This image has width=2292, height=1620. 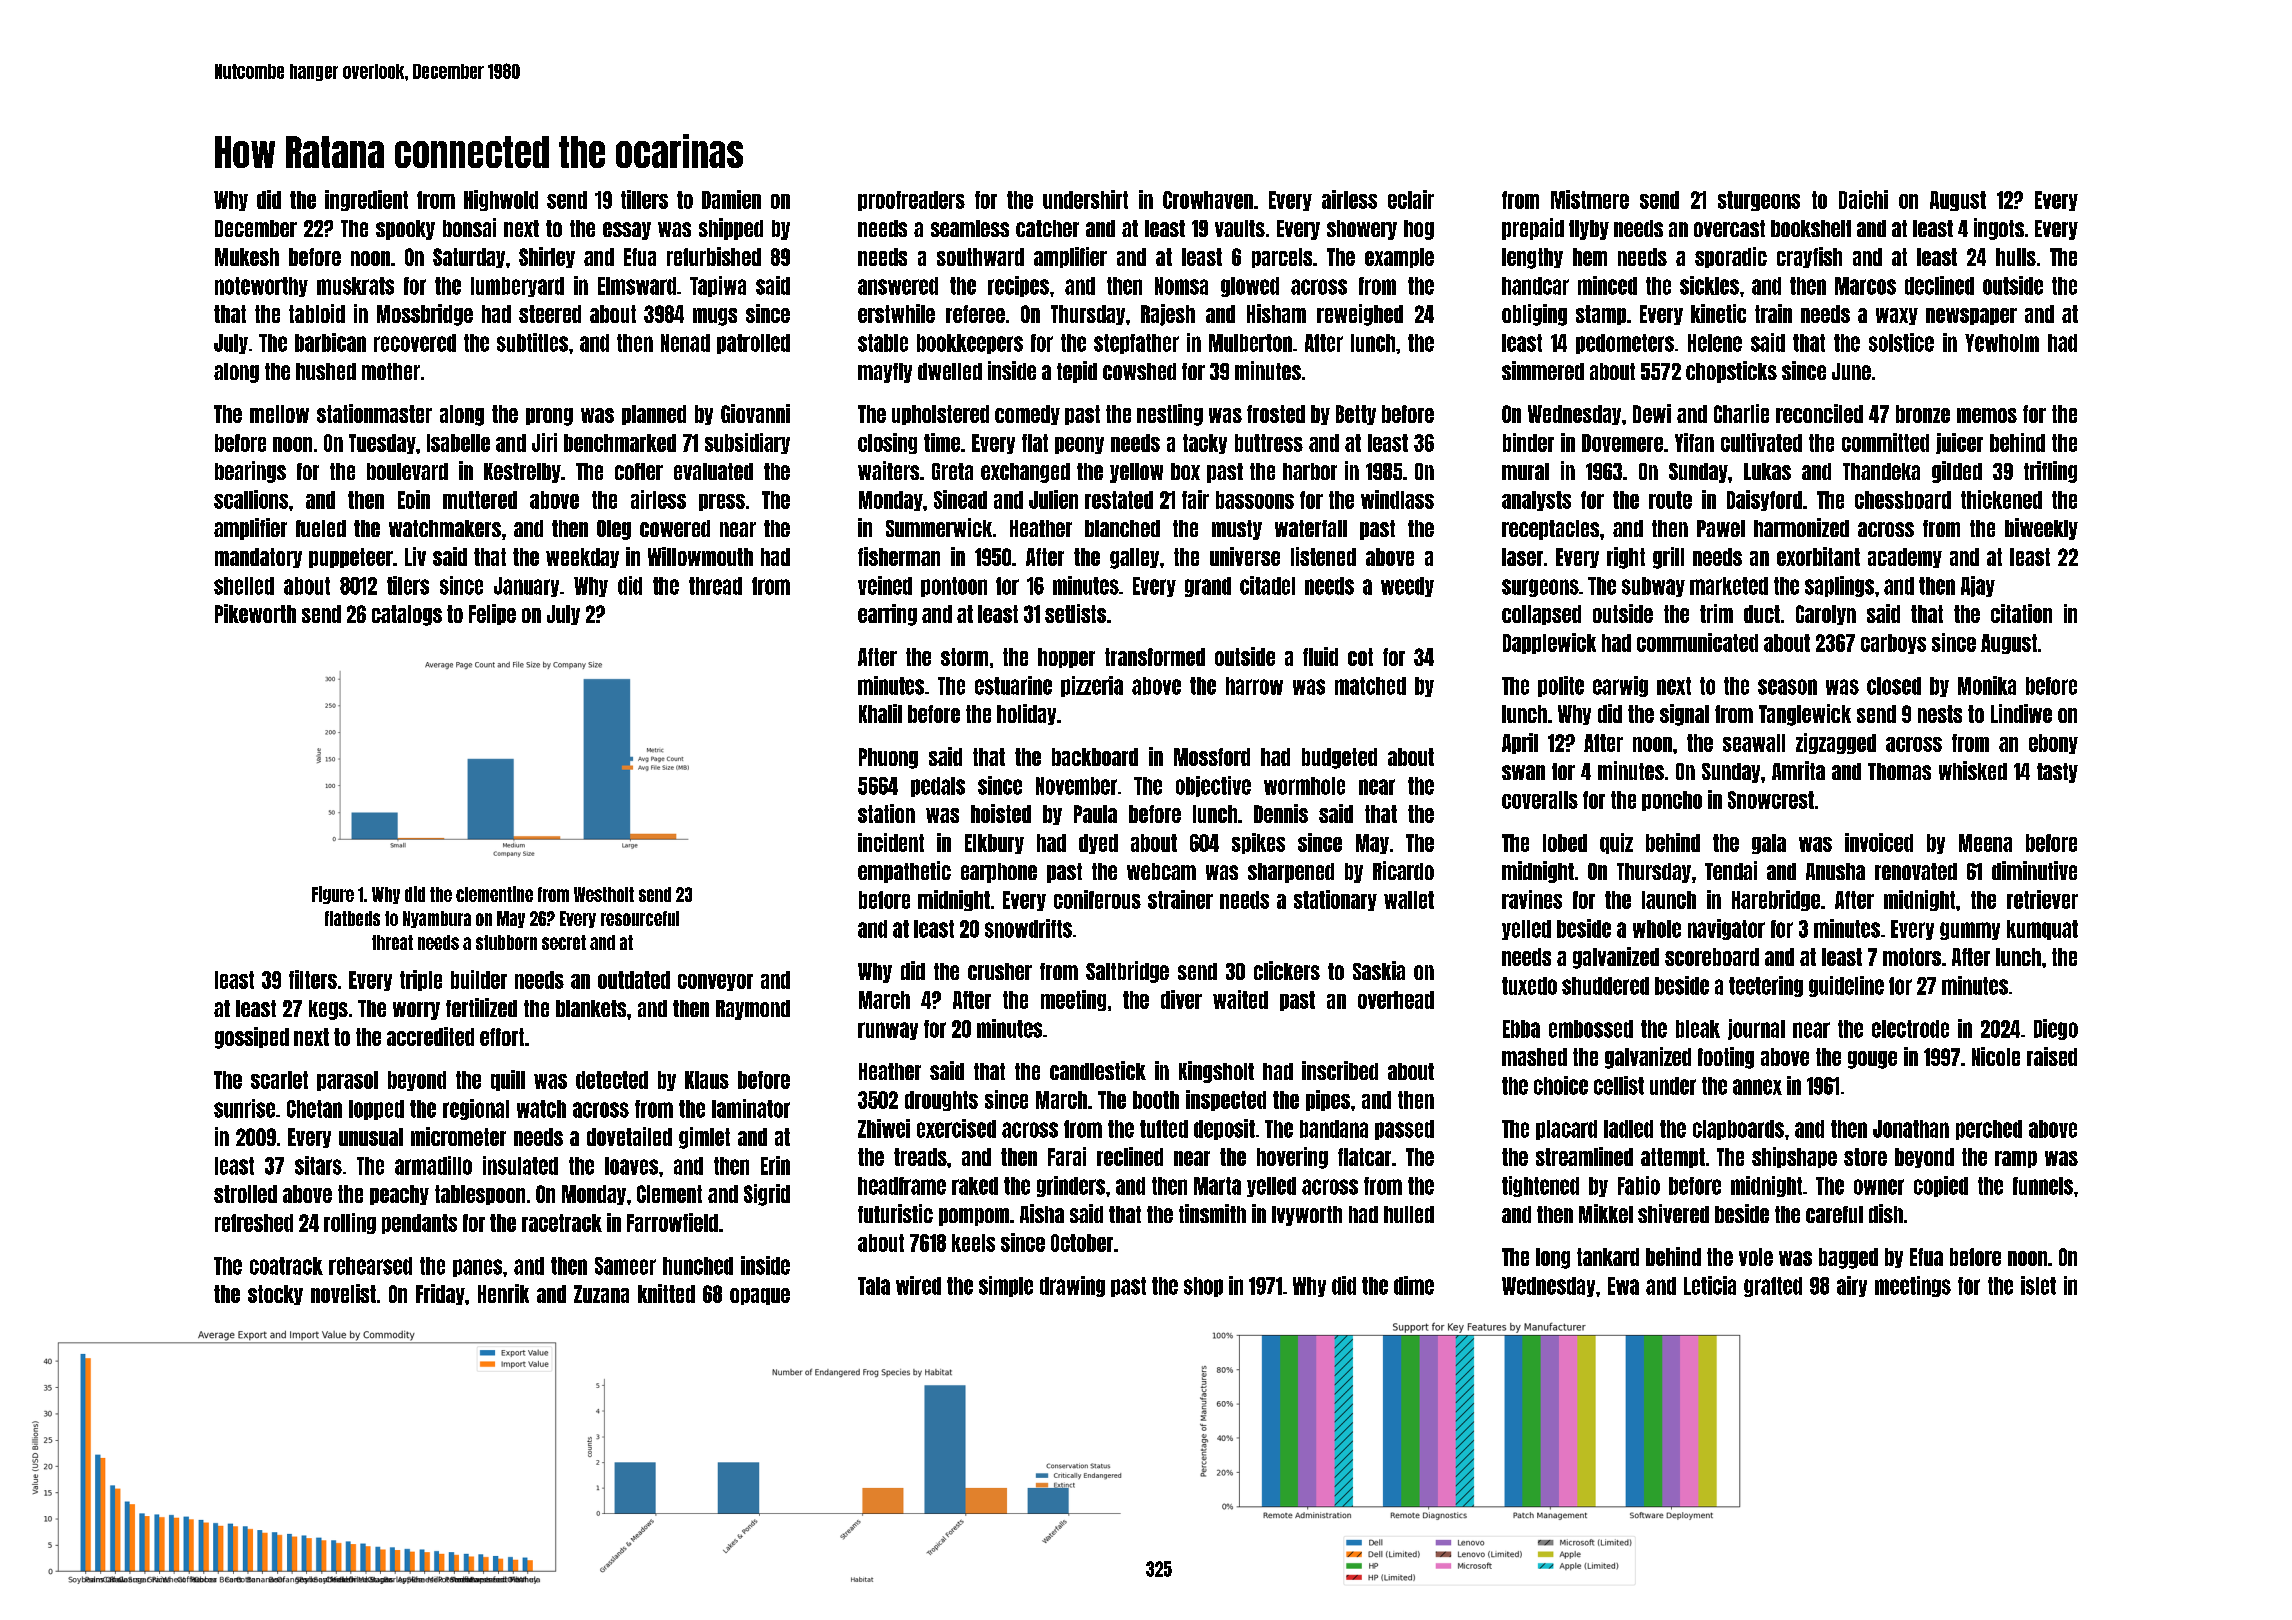 I want to click on conveyor, so click(x=715, y=982).
